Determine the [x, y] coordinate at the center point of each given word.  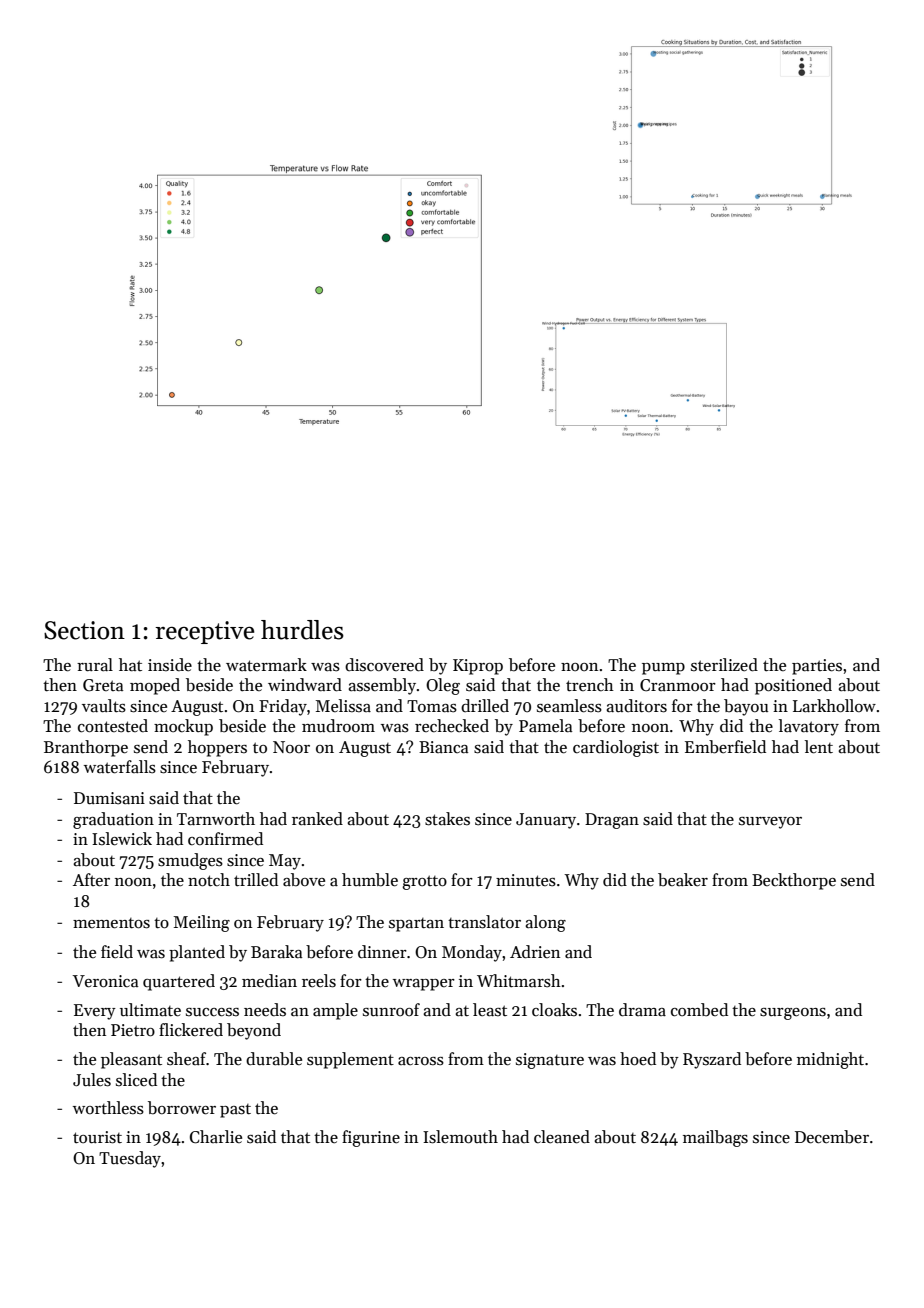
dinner [382, 952]
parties [817, 667]
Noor [291, 747]
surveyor [770, 823]
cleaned [562, 1137]
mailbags [715, 1138]
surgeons [793, 1014]
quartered [179, 982]
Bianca [443, 747]
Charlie [216, 1137]
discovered [384, 665]
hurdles [302, 630]
